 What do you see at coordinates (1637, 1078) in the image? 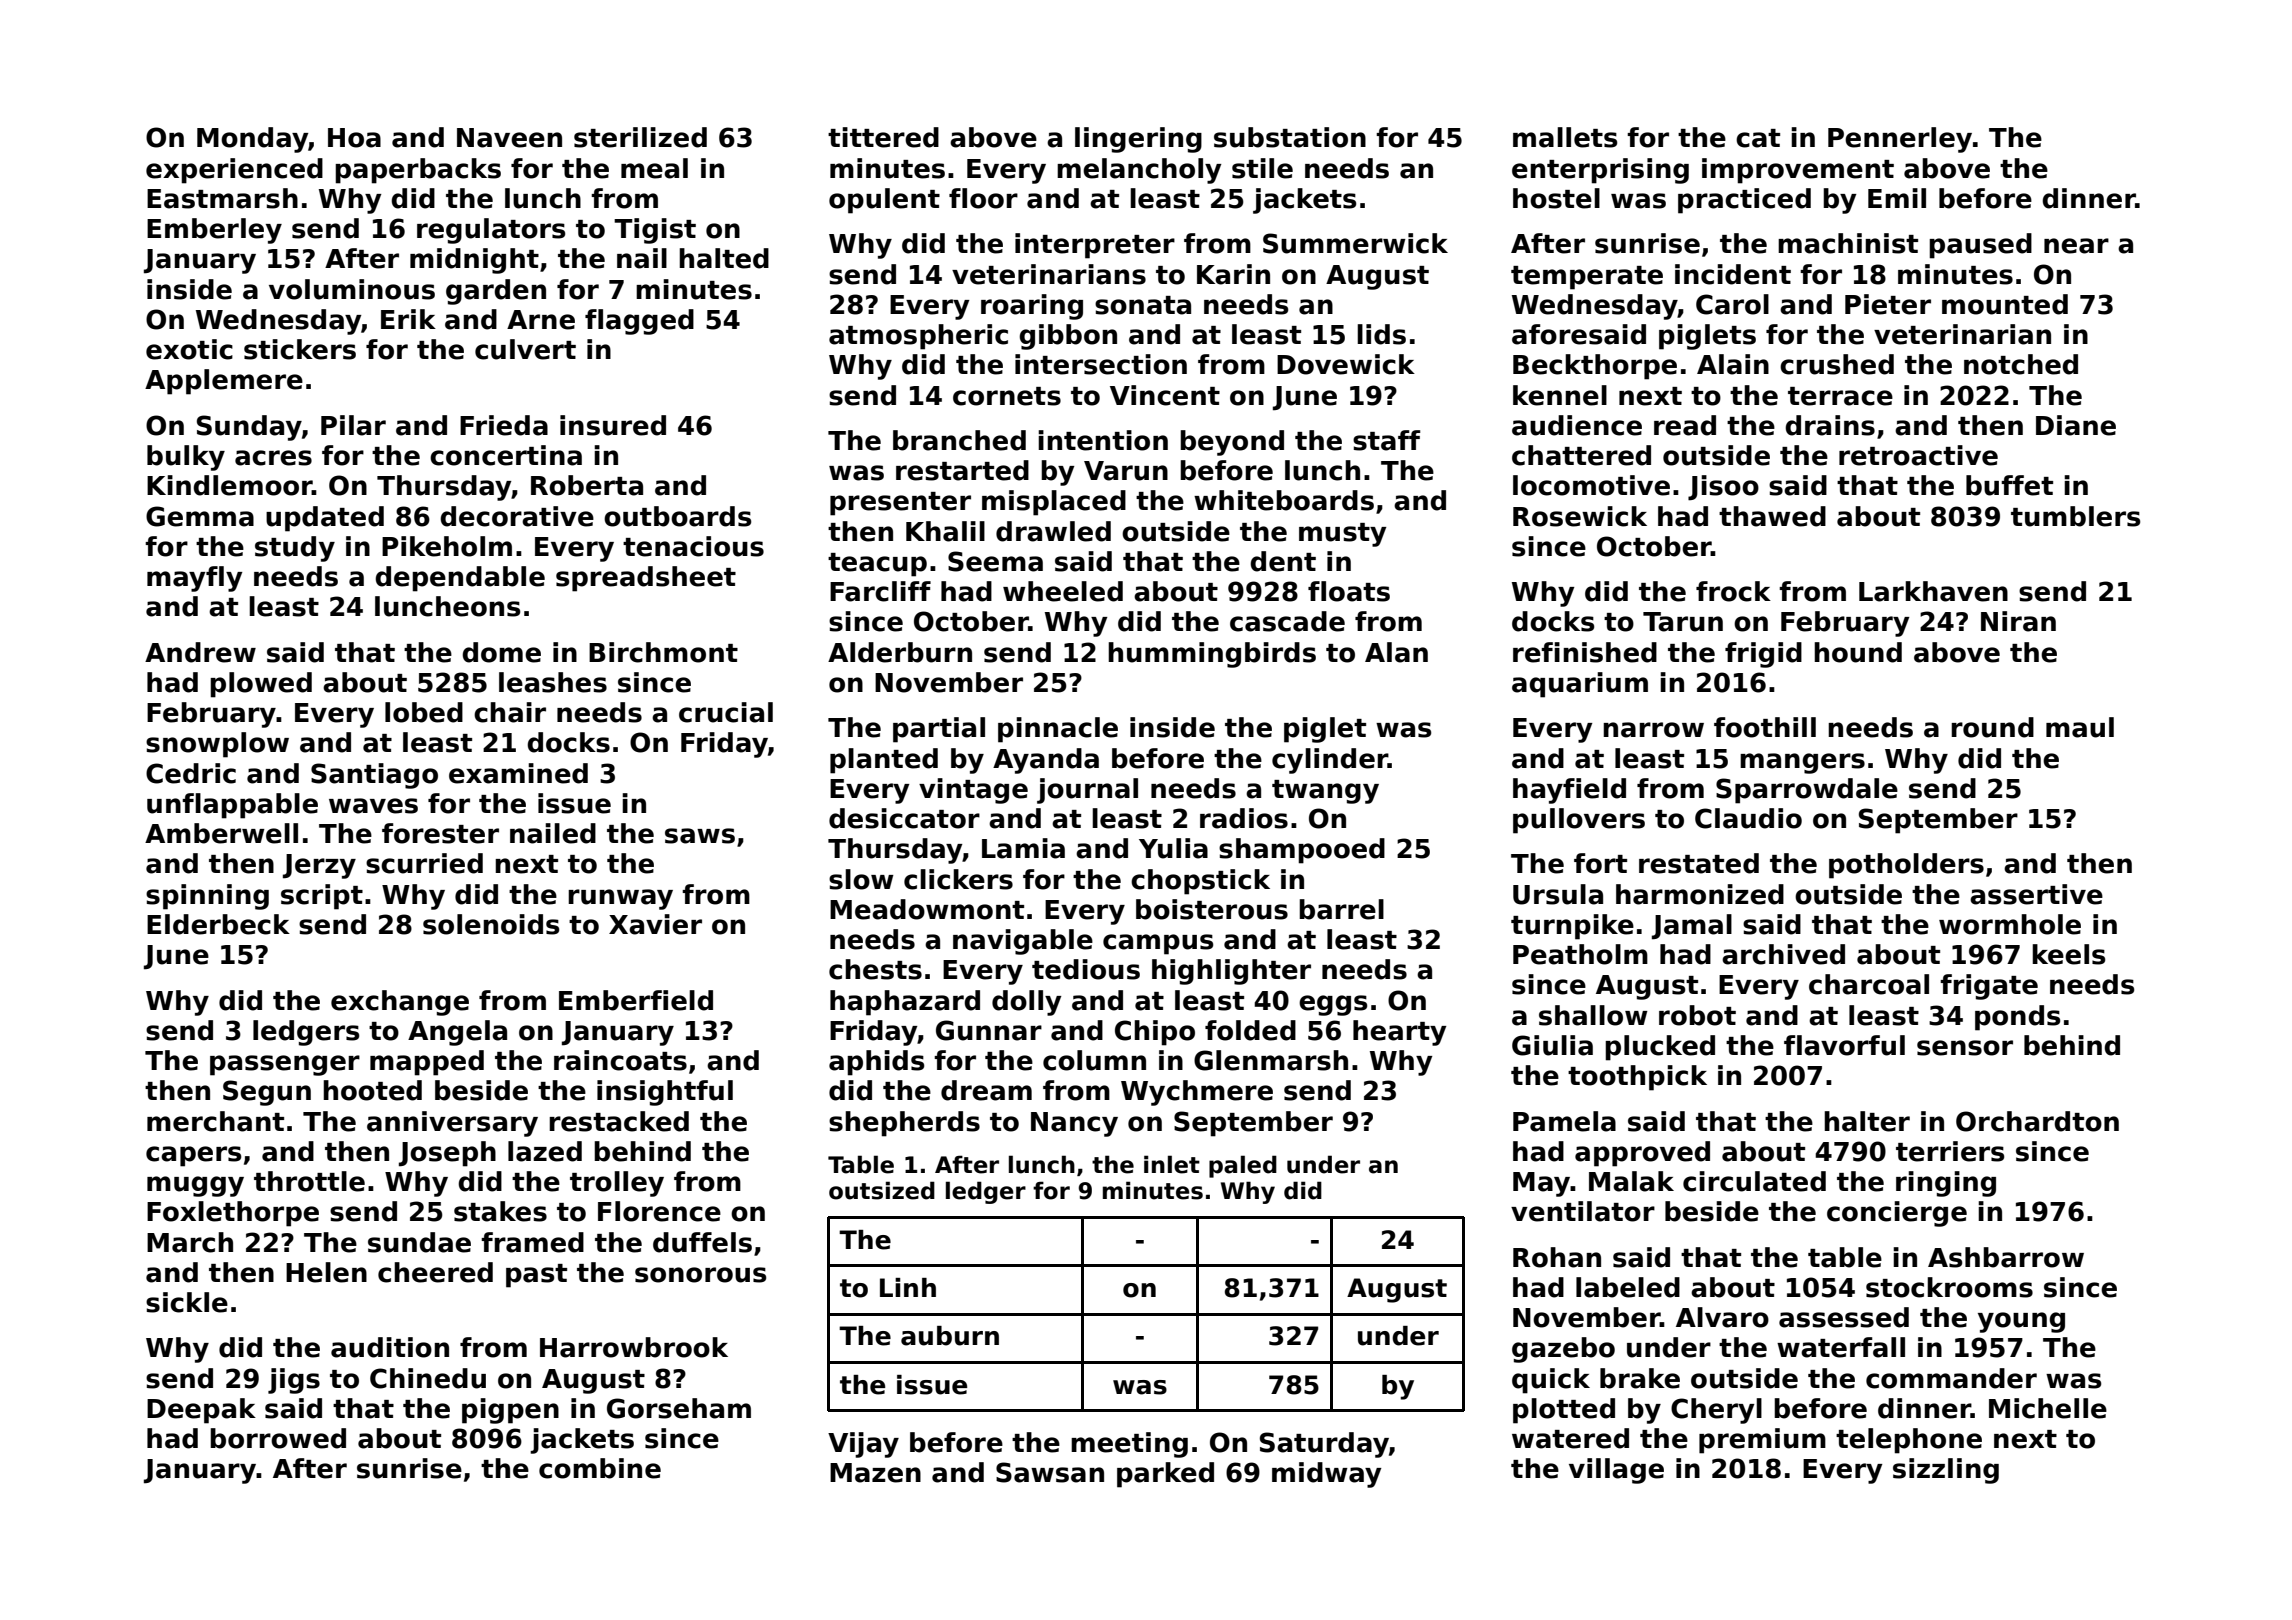
I see `toothpick` at bounding box center [1637, 1078].
